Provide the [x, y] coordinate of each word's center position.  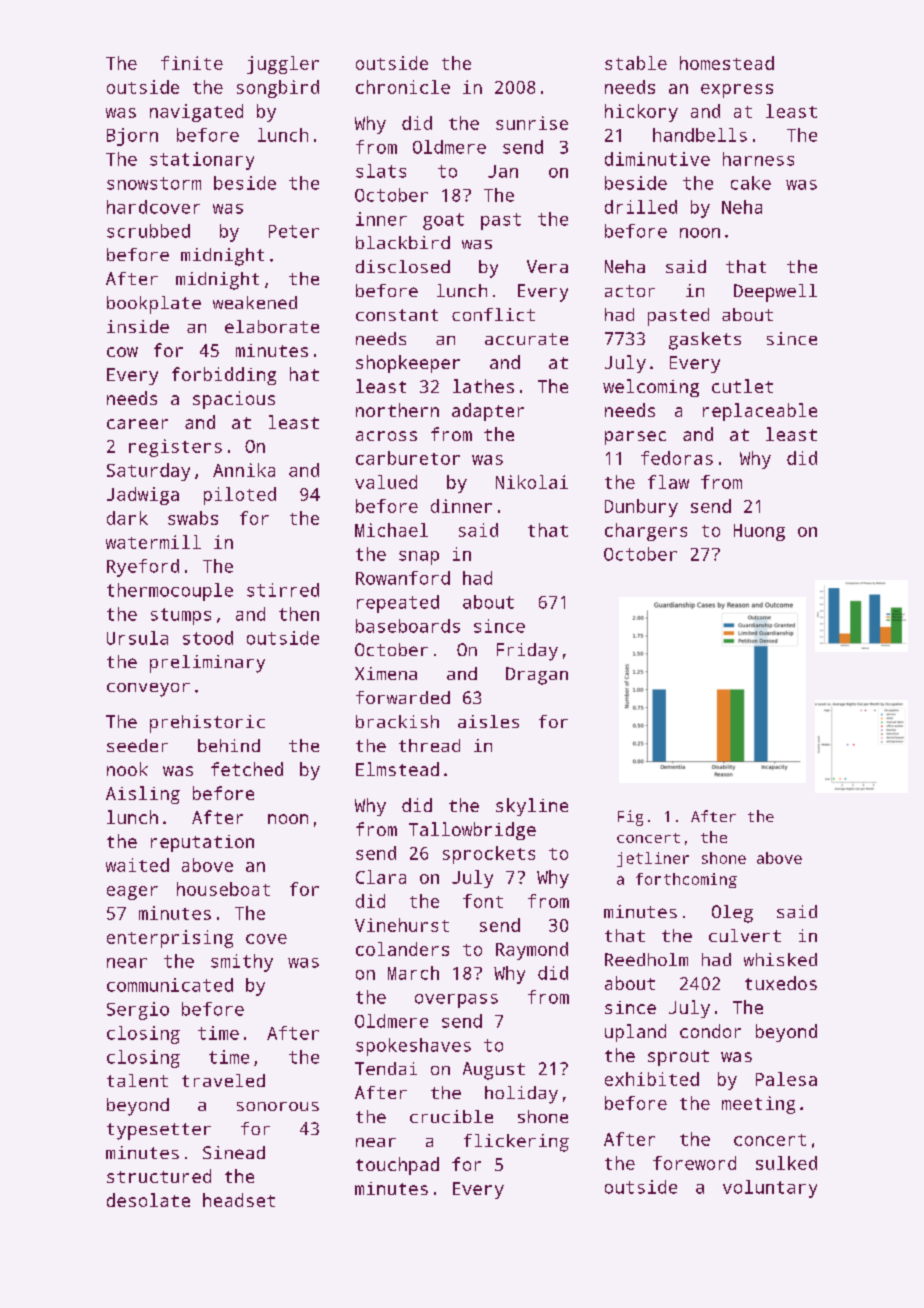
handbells [700, 135]
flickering [516, 1143]
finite [192, 63]
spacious [234, 400]
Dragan [537, 676]
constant [397, 315]
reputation [202, 843]
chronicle [403, 87]
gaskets [705, 341]
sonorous [278, 1106]
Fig [630, 818]
